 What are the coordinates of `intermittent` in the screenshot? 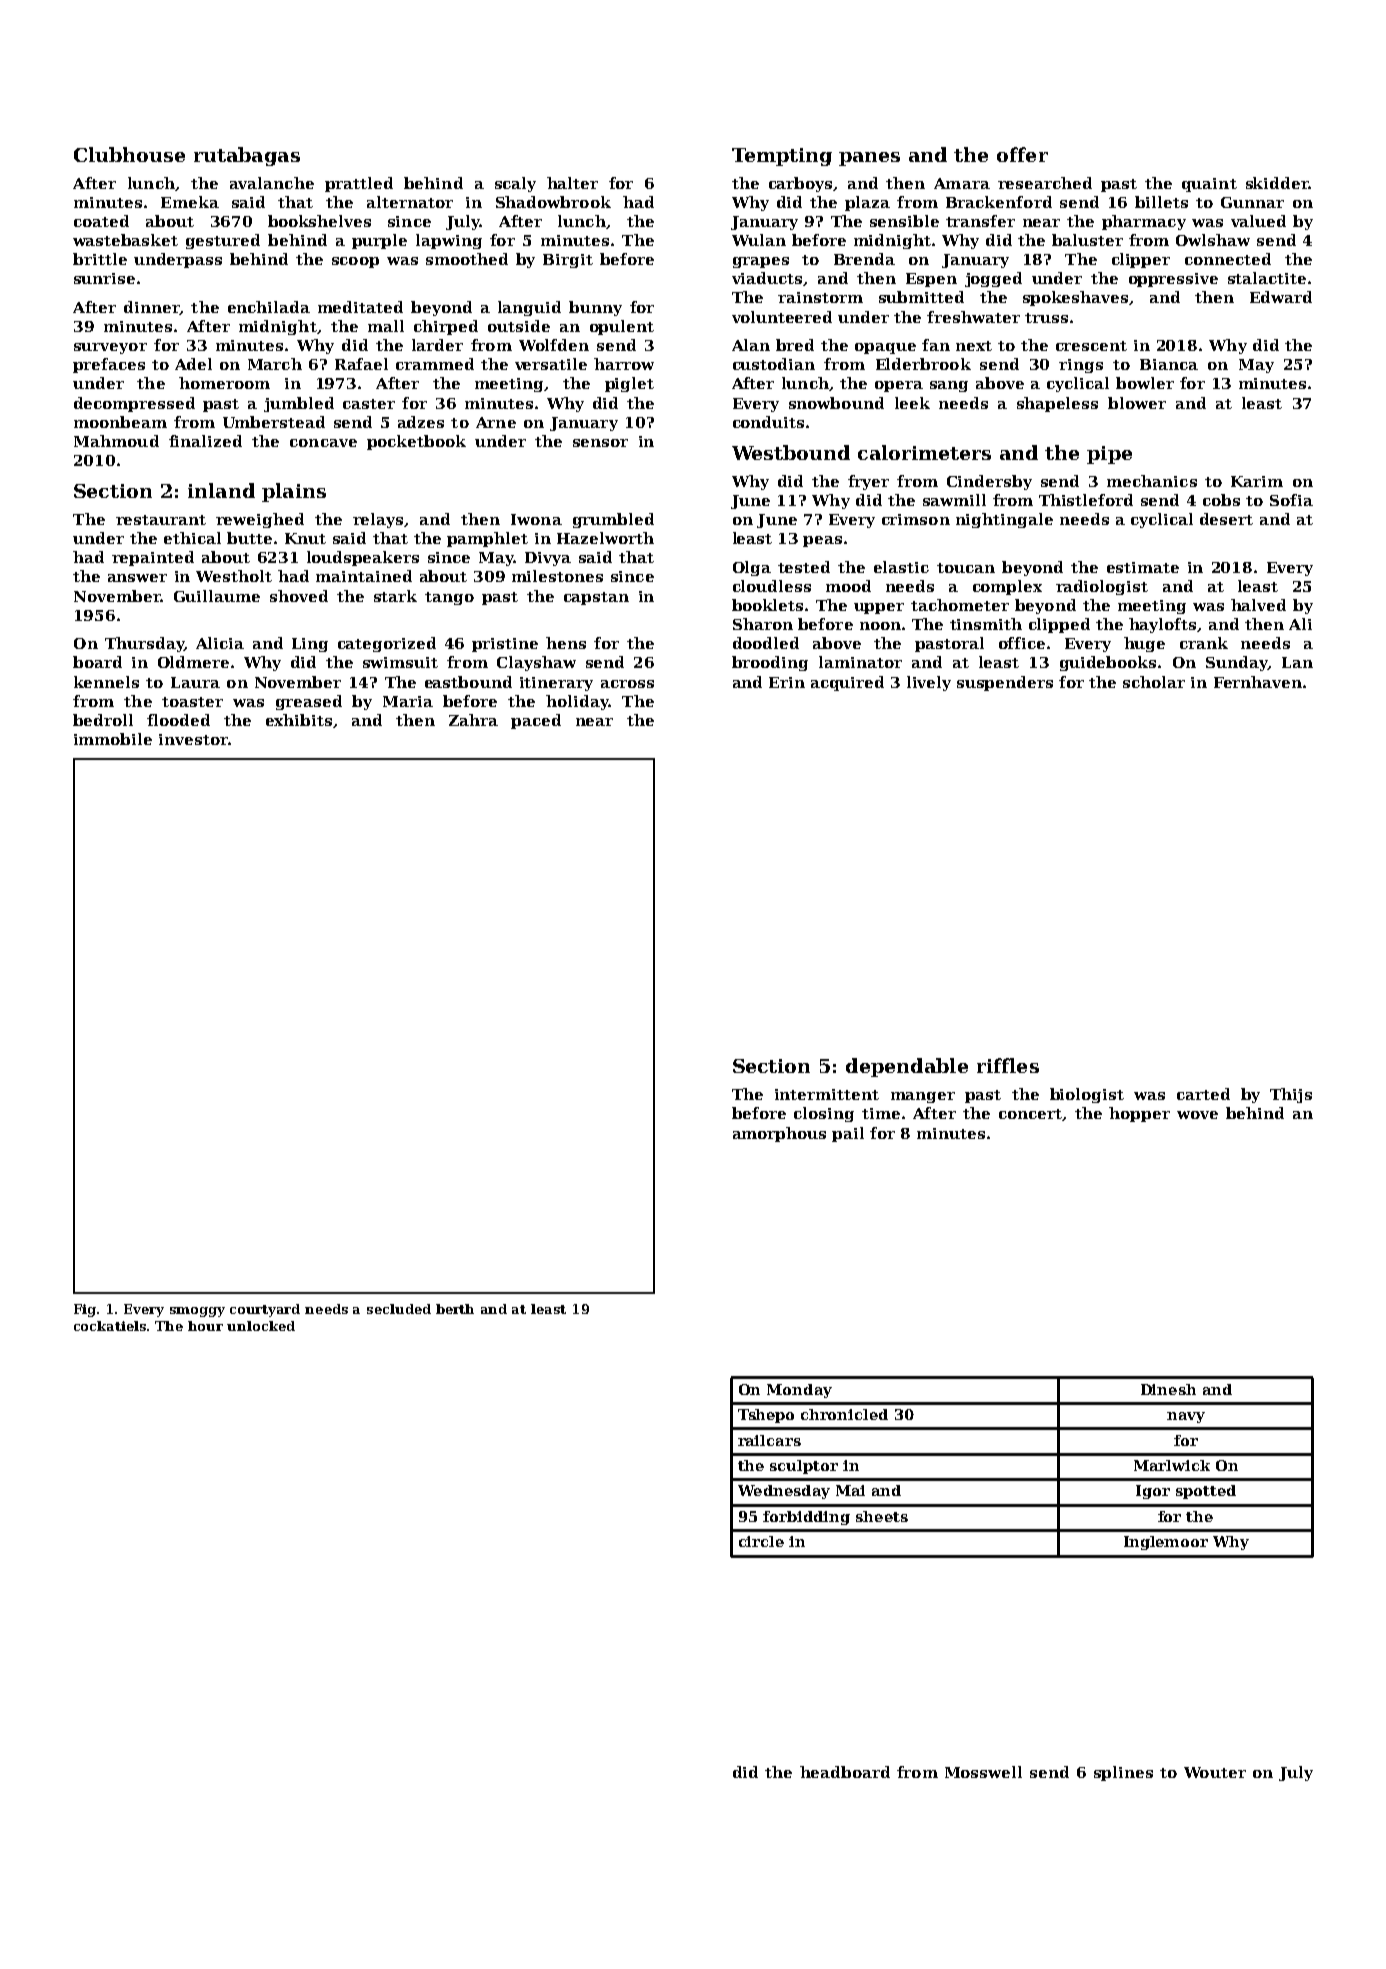 It's located at (827, 1094).
